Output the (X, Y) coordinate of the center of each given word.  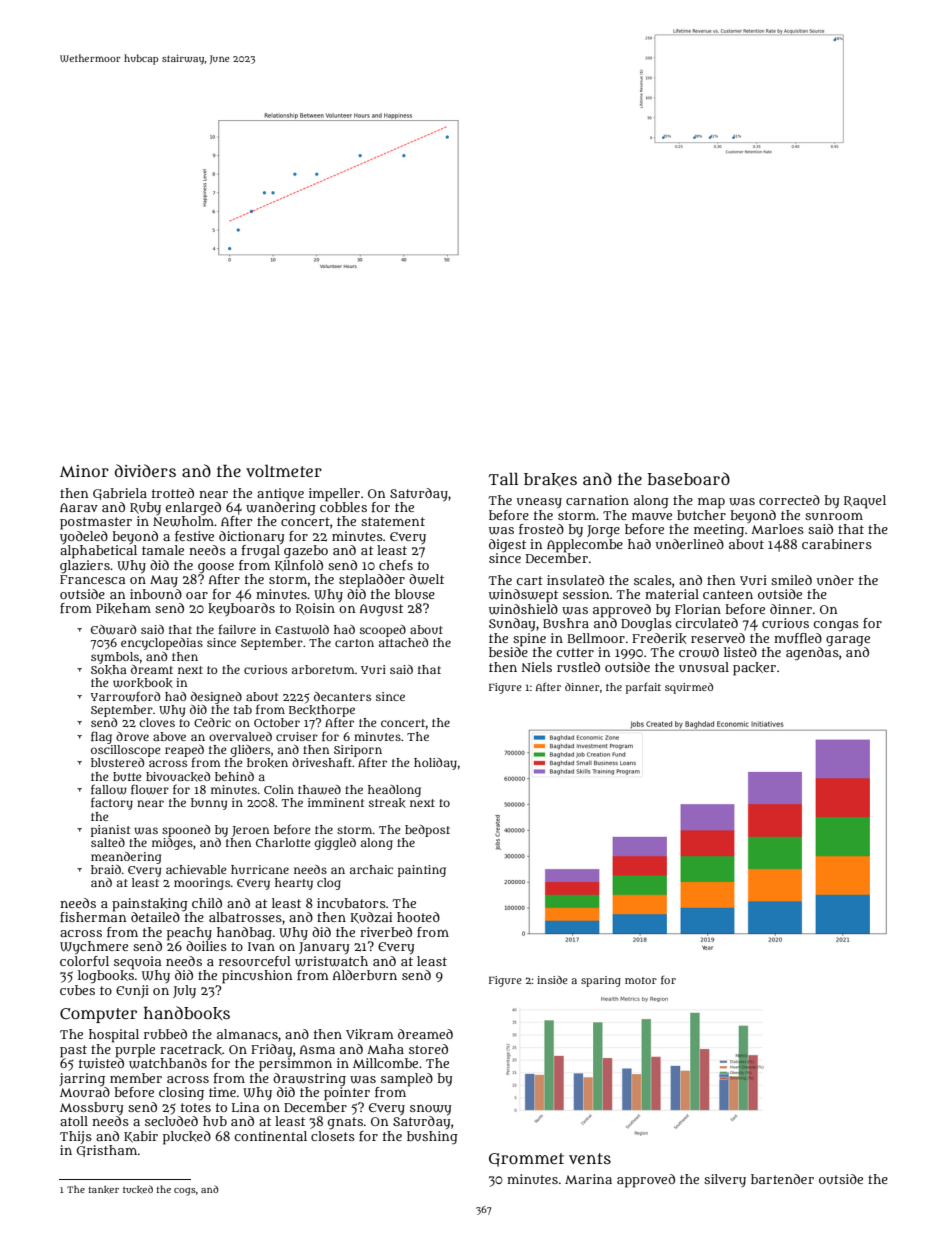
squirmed (689, 688)
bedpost (427, 831)
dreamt (152, 669)
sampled (407, 1080)
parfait (643, 688)
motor (641, 980)
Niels (537, 667)
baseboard (689, 478)
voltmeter (284, 471)
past (73, 1051)
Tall (504, 478)
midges (172, 844)
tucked (138, 1189)
